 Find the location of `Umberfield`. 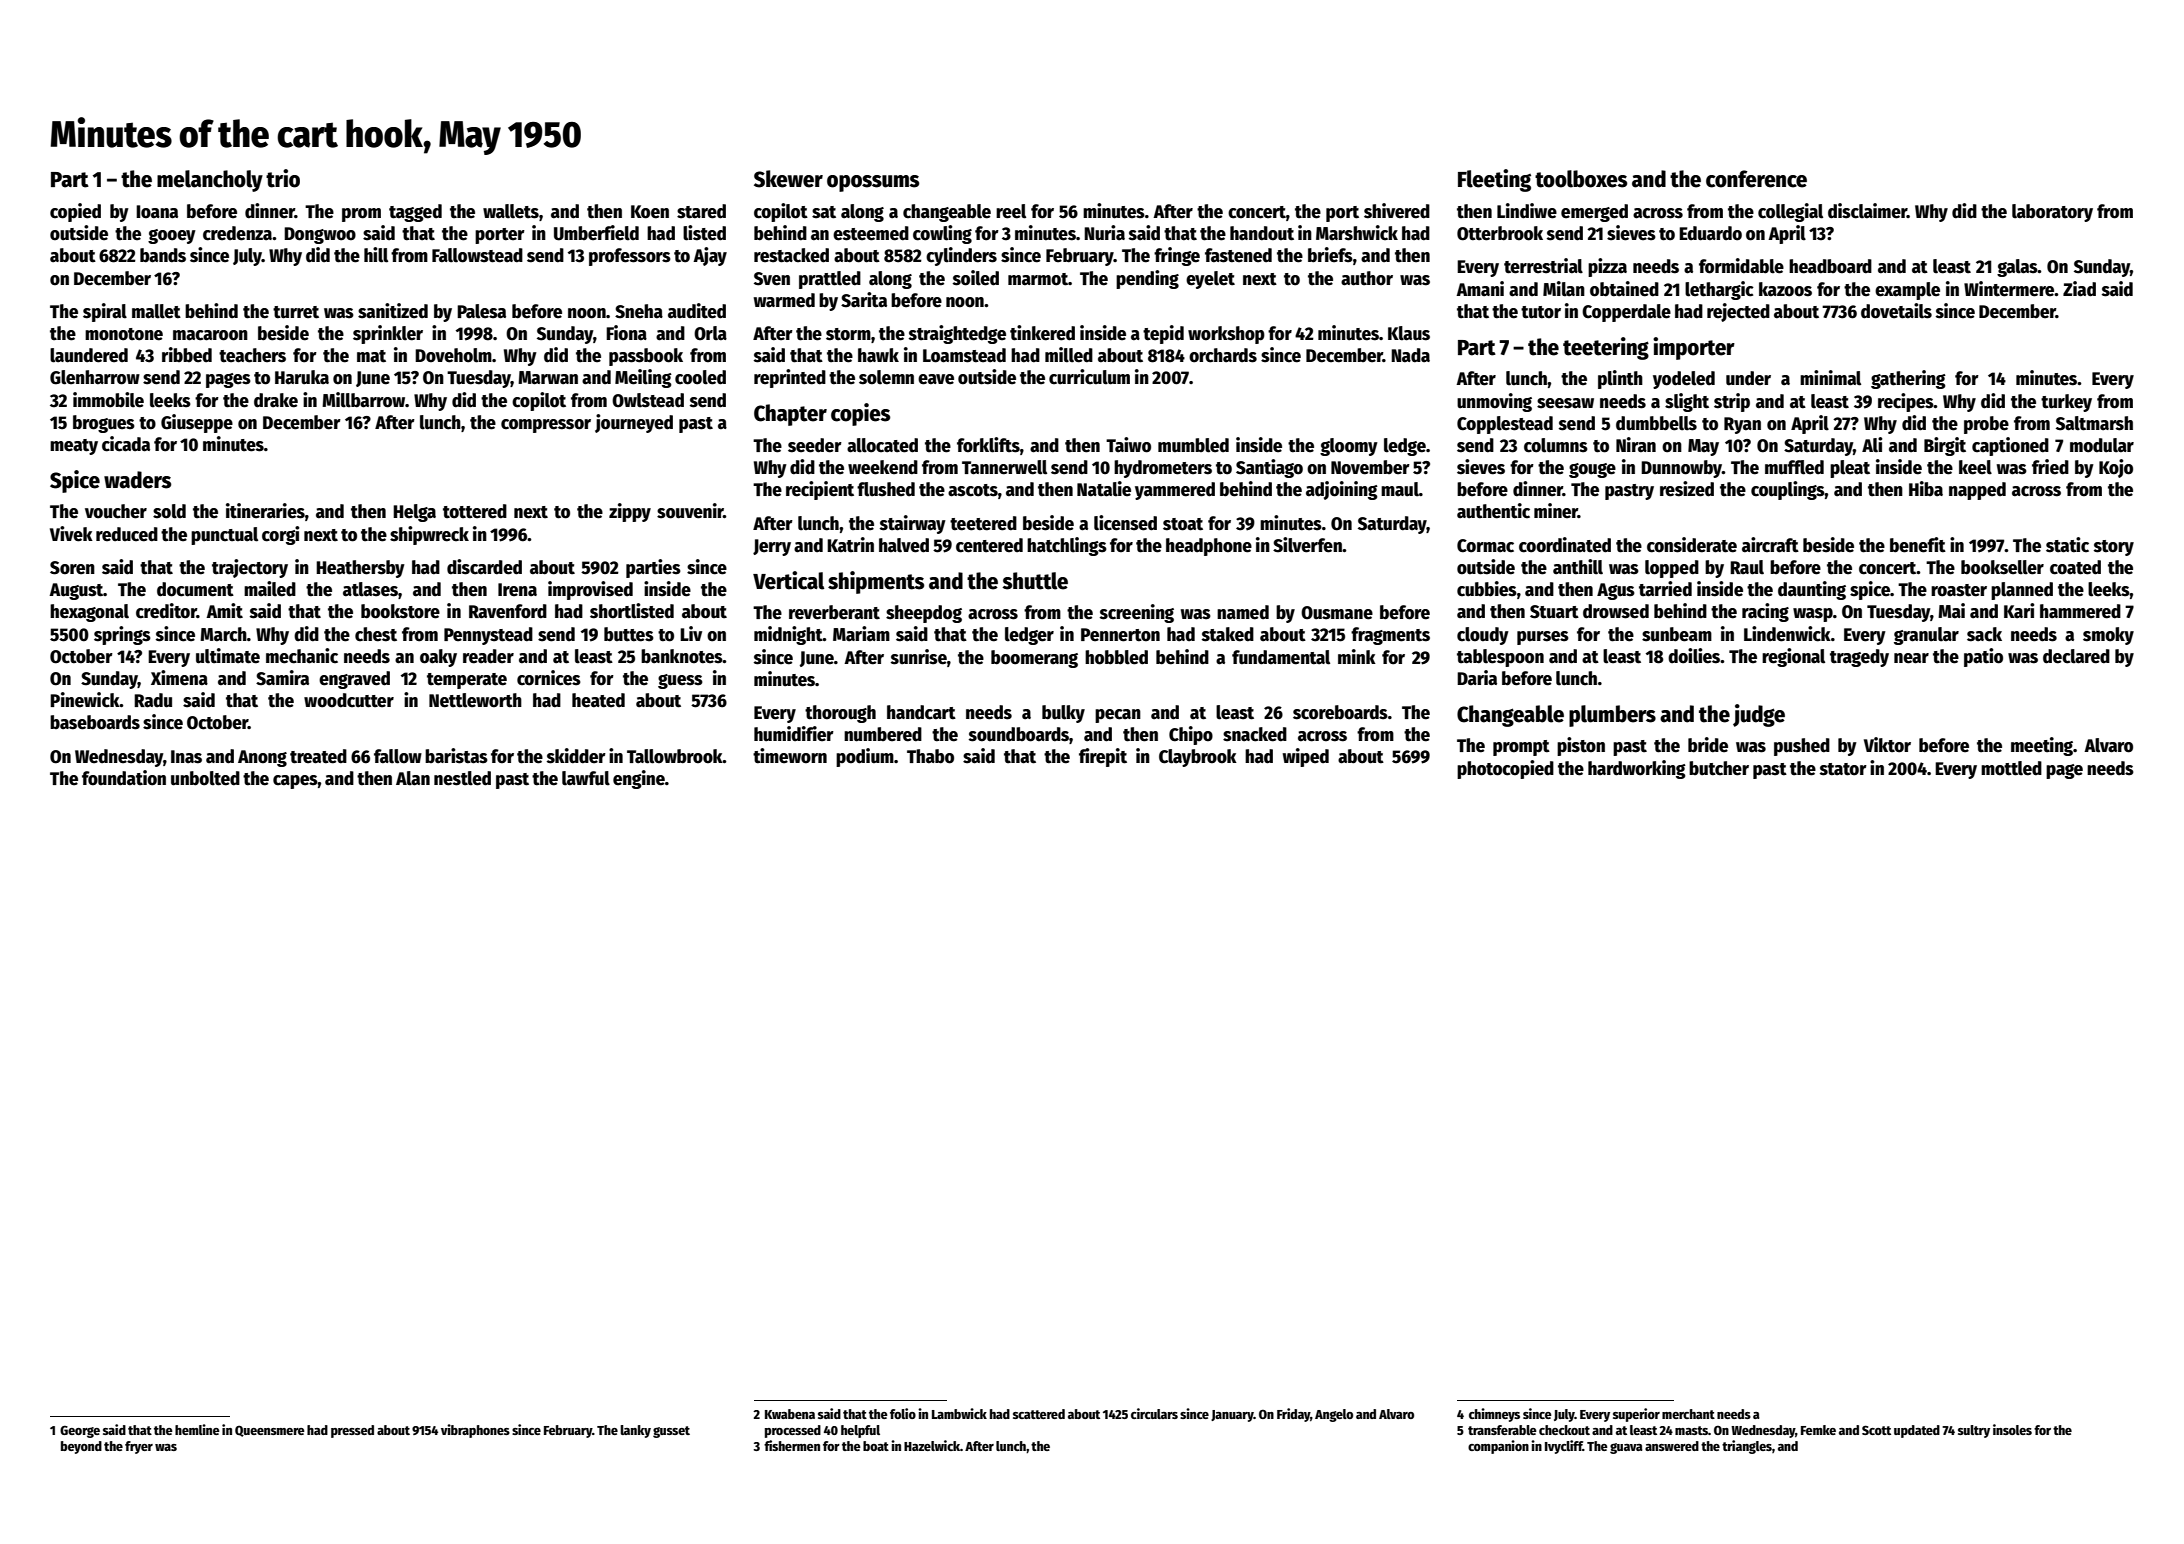

Umberfield is located at coordinates (596, 233).
